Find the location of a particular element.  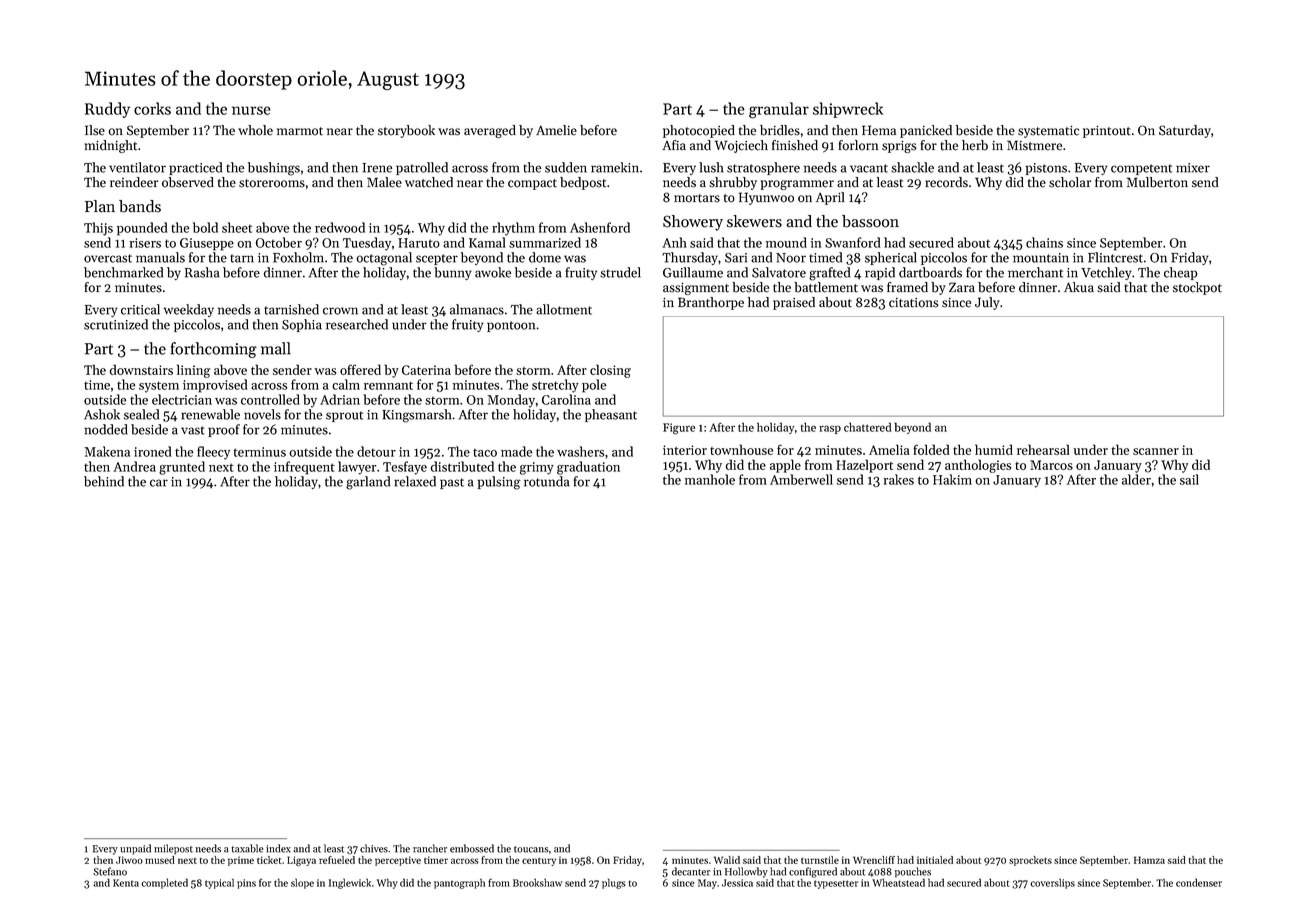

sail is located at coordinates (1189, 479).
